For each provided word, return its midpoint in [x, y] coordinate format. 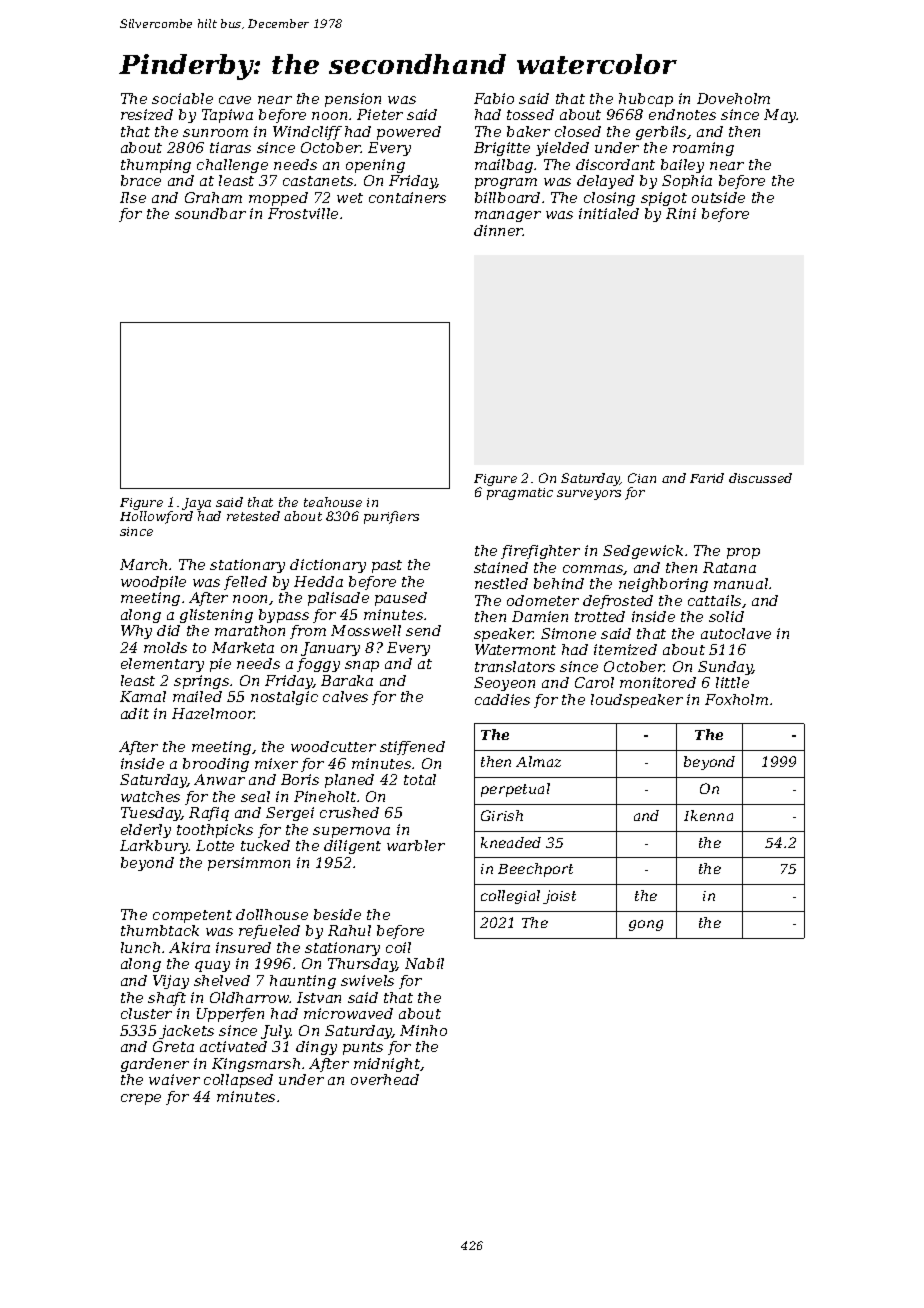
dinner [498, 230]
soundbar [210, 213]
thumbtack [160, 930]
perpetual [515, 790]
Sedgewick [643, 552]
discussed [760, 478]
